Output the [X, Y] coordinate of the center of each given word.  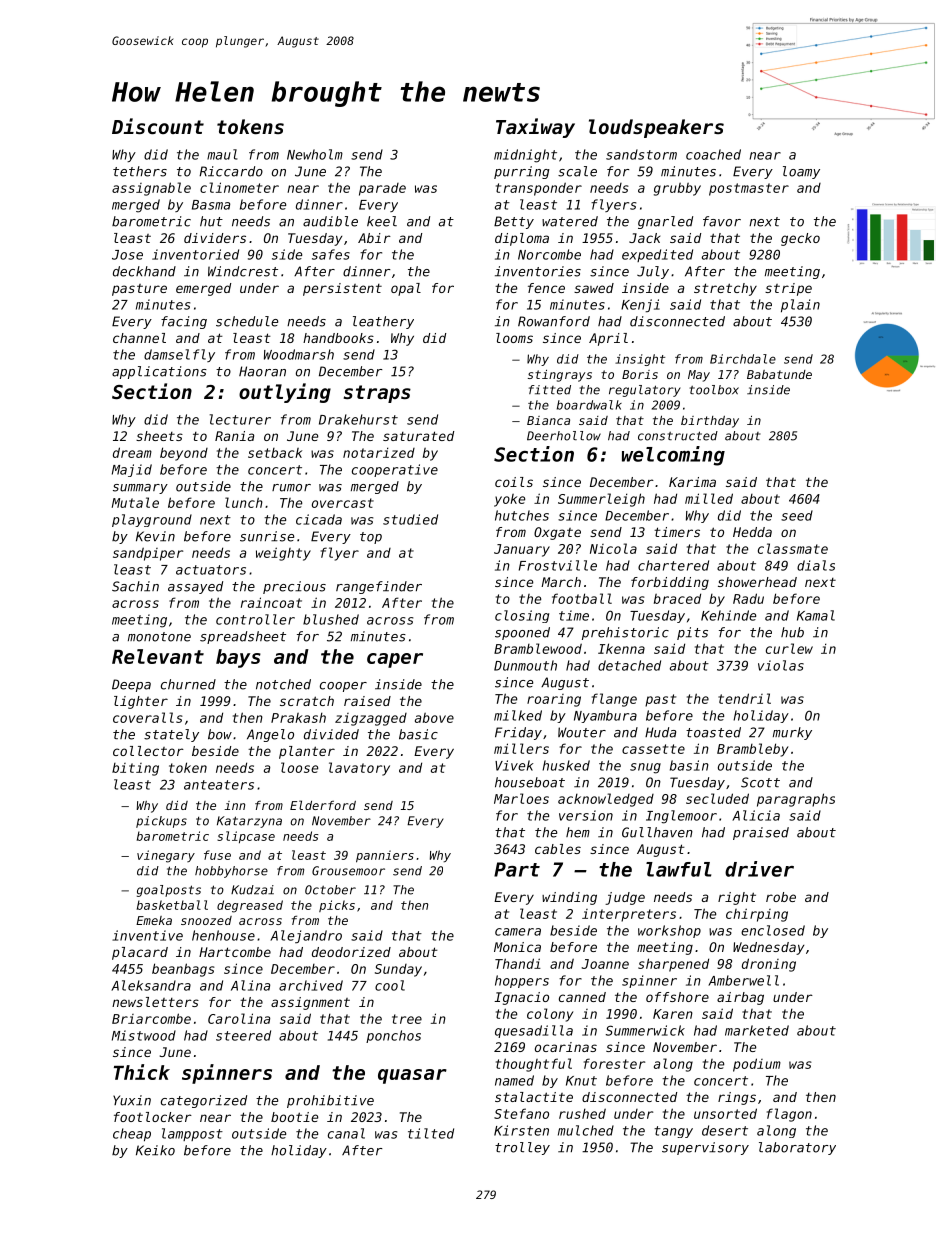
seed [797, 515]
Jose [127, 255]
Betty [514, 222]
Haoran [262, 371]
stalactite [534, 1097]
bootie [294, 1117]
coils [514, 482]
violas [781, 665]
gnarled [665, 222]
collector [148, 751]
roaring [554, 700]
